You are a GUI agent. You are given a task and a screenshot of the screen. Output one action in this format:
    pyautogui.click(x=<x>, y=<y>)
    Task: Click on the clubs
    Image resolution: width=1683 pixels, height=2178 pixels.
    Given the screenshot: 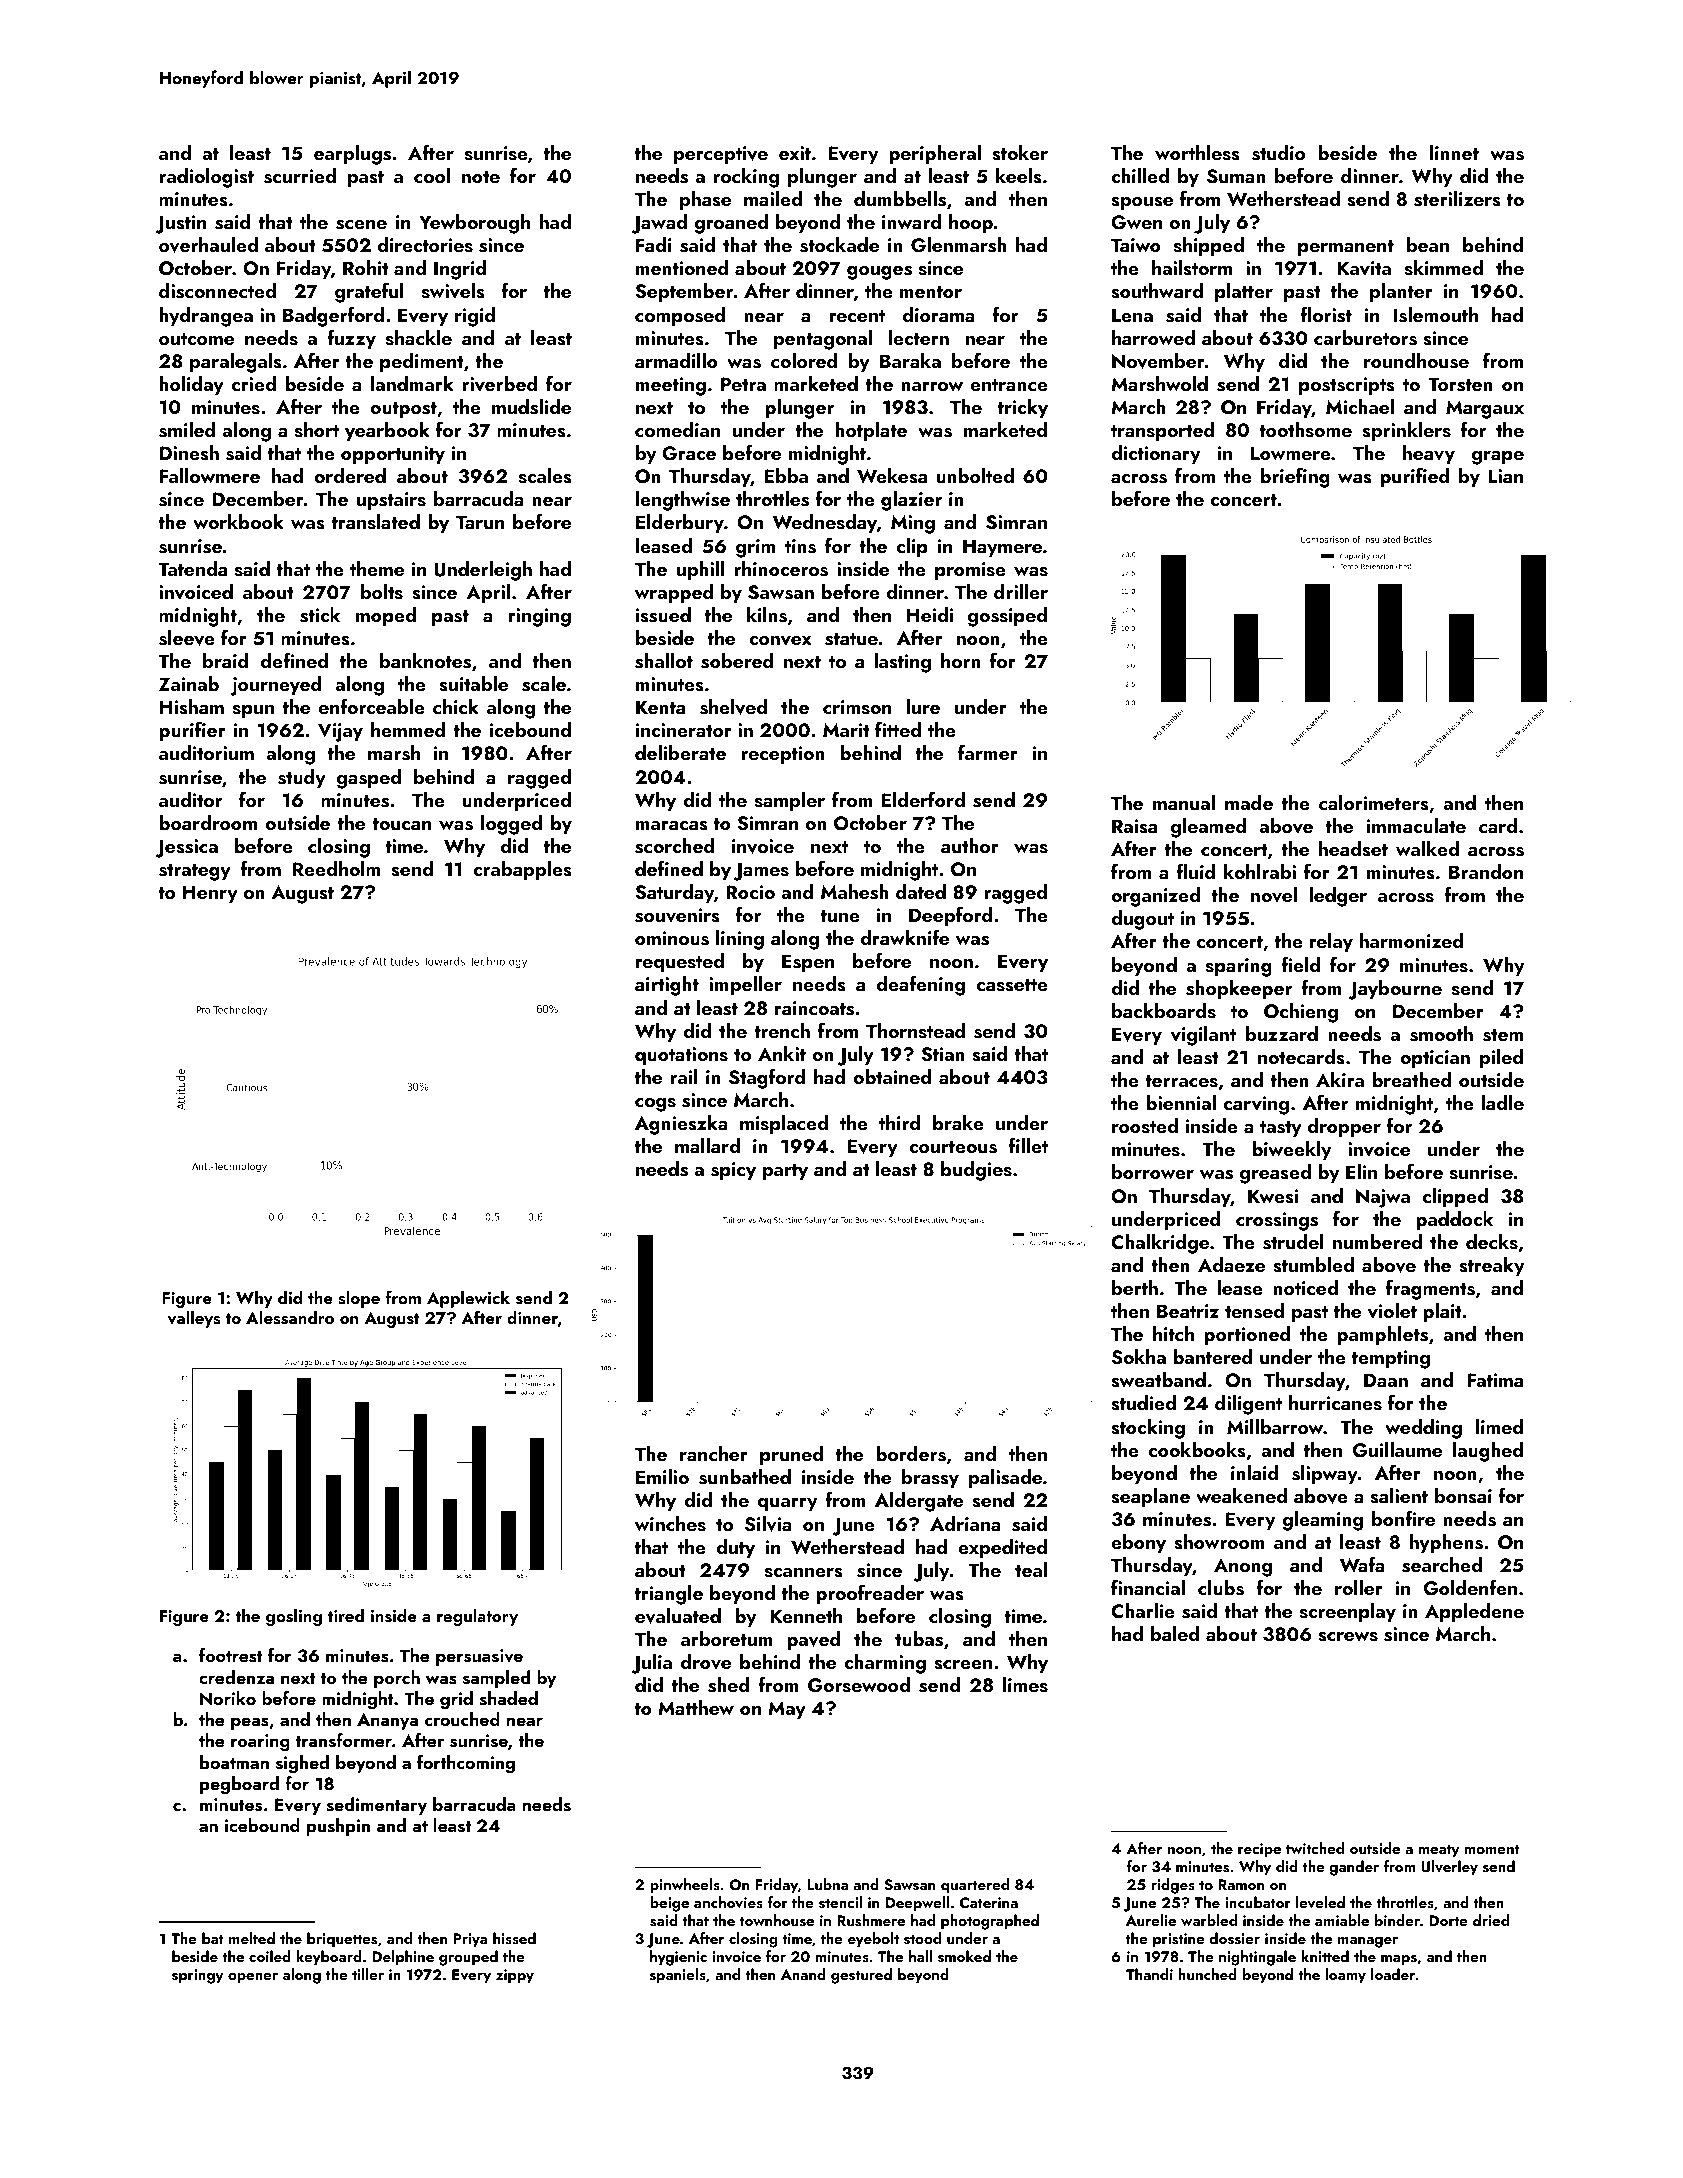 What is the action you would take?
    pyautogui.click(x=1221, y=1588)
